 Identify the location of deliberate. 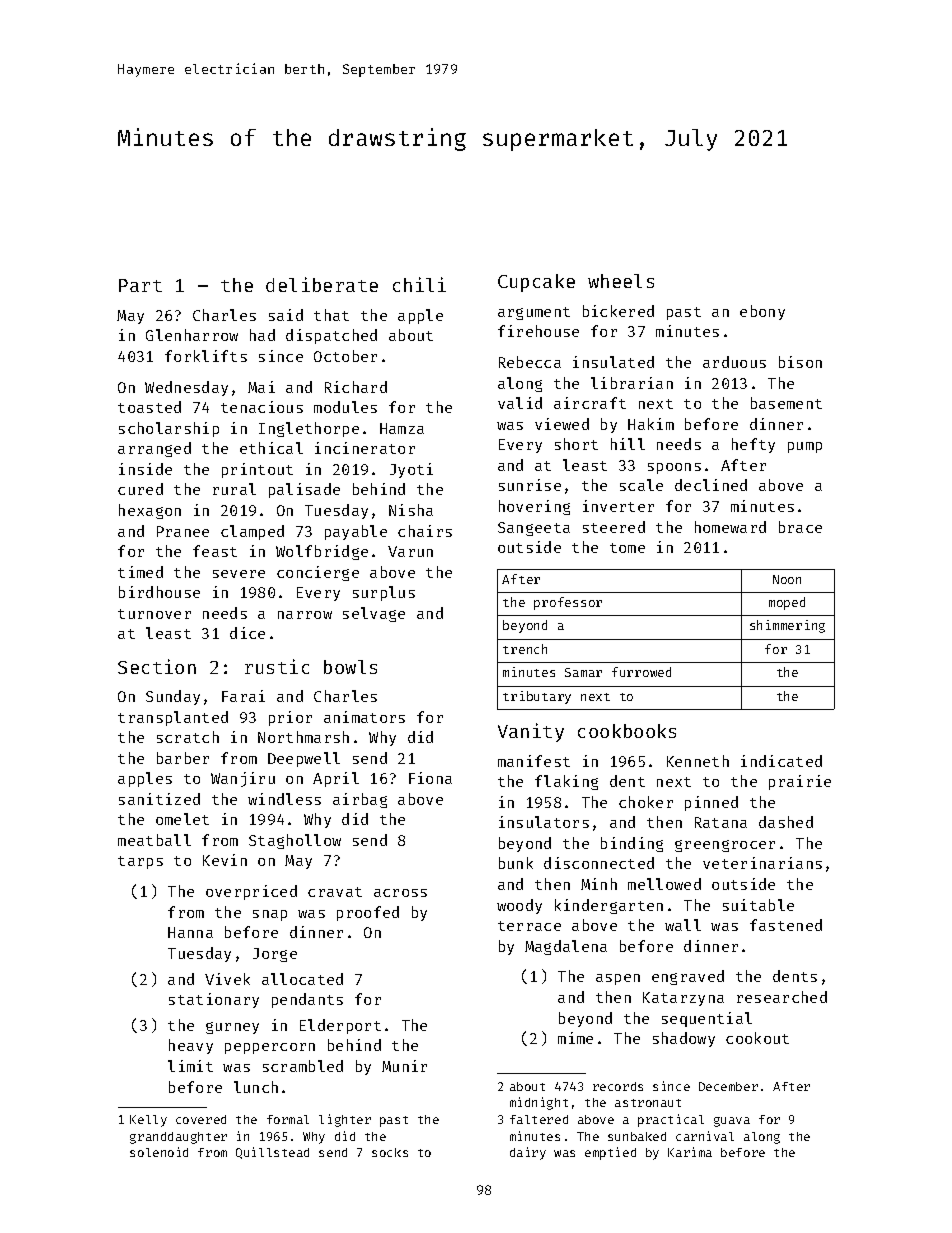
(322, 284).
